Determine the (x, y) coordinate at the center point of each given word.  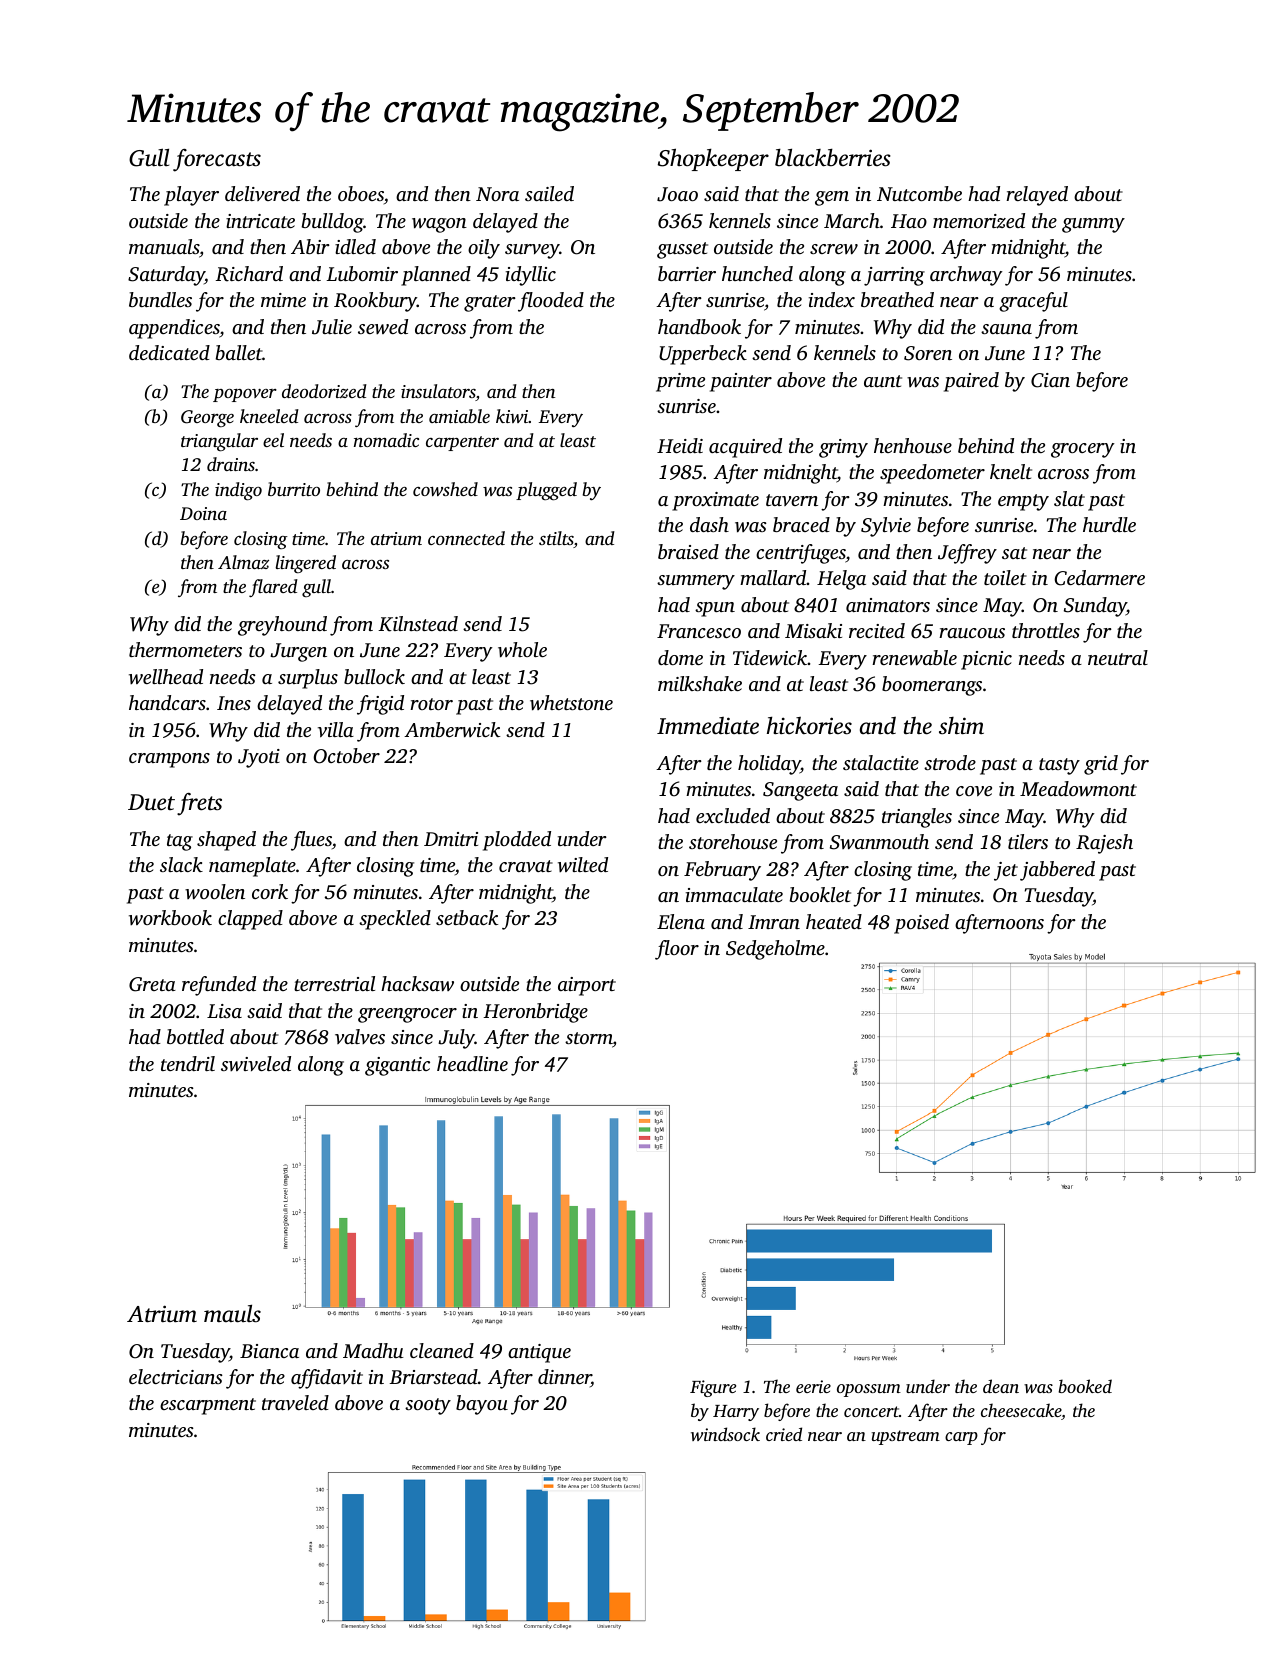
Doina (203, 513)
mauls (232, 1313)
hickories (809, 726)
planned (436, 276)
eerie (813, 1386)
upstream (906, 1437)
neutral (1118, 657)
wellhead (166, 676)
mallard (773, 577)
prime (680, 382)
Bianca (269, 1351)
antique (539, 1353)
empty (1023, 502)
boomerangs (932, 686)
